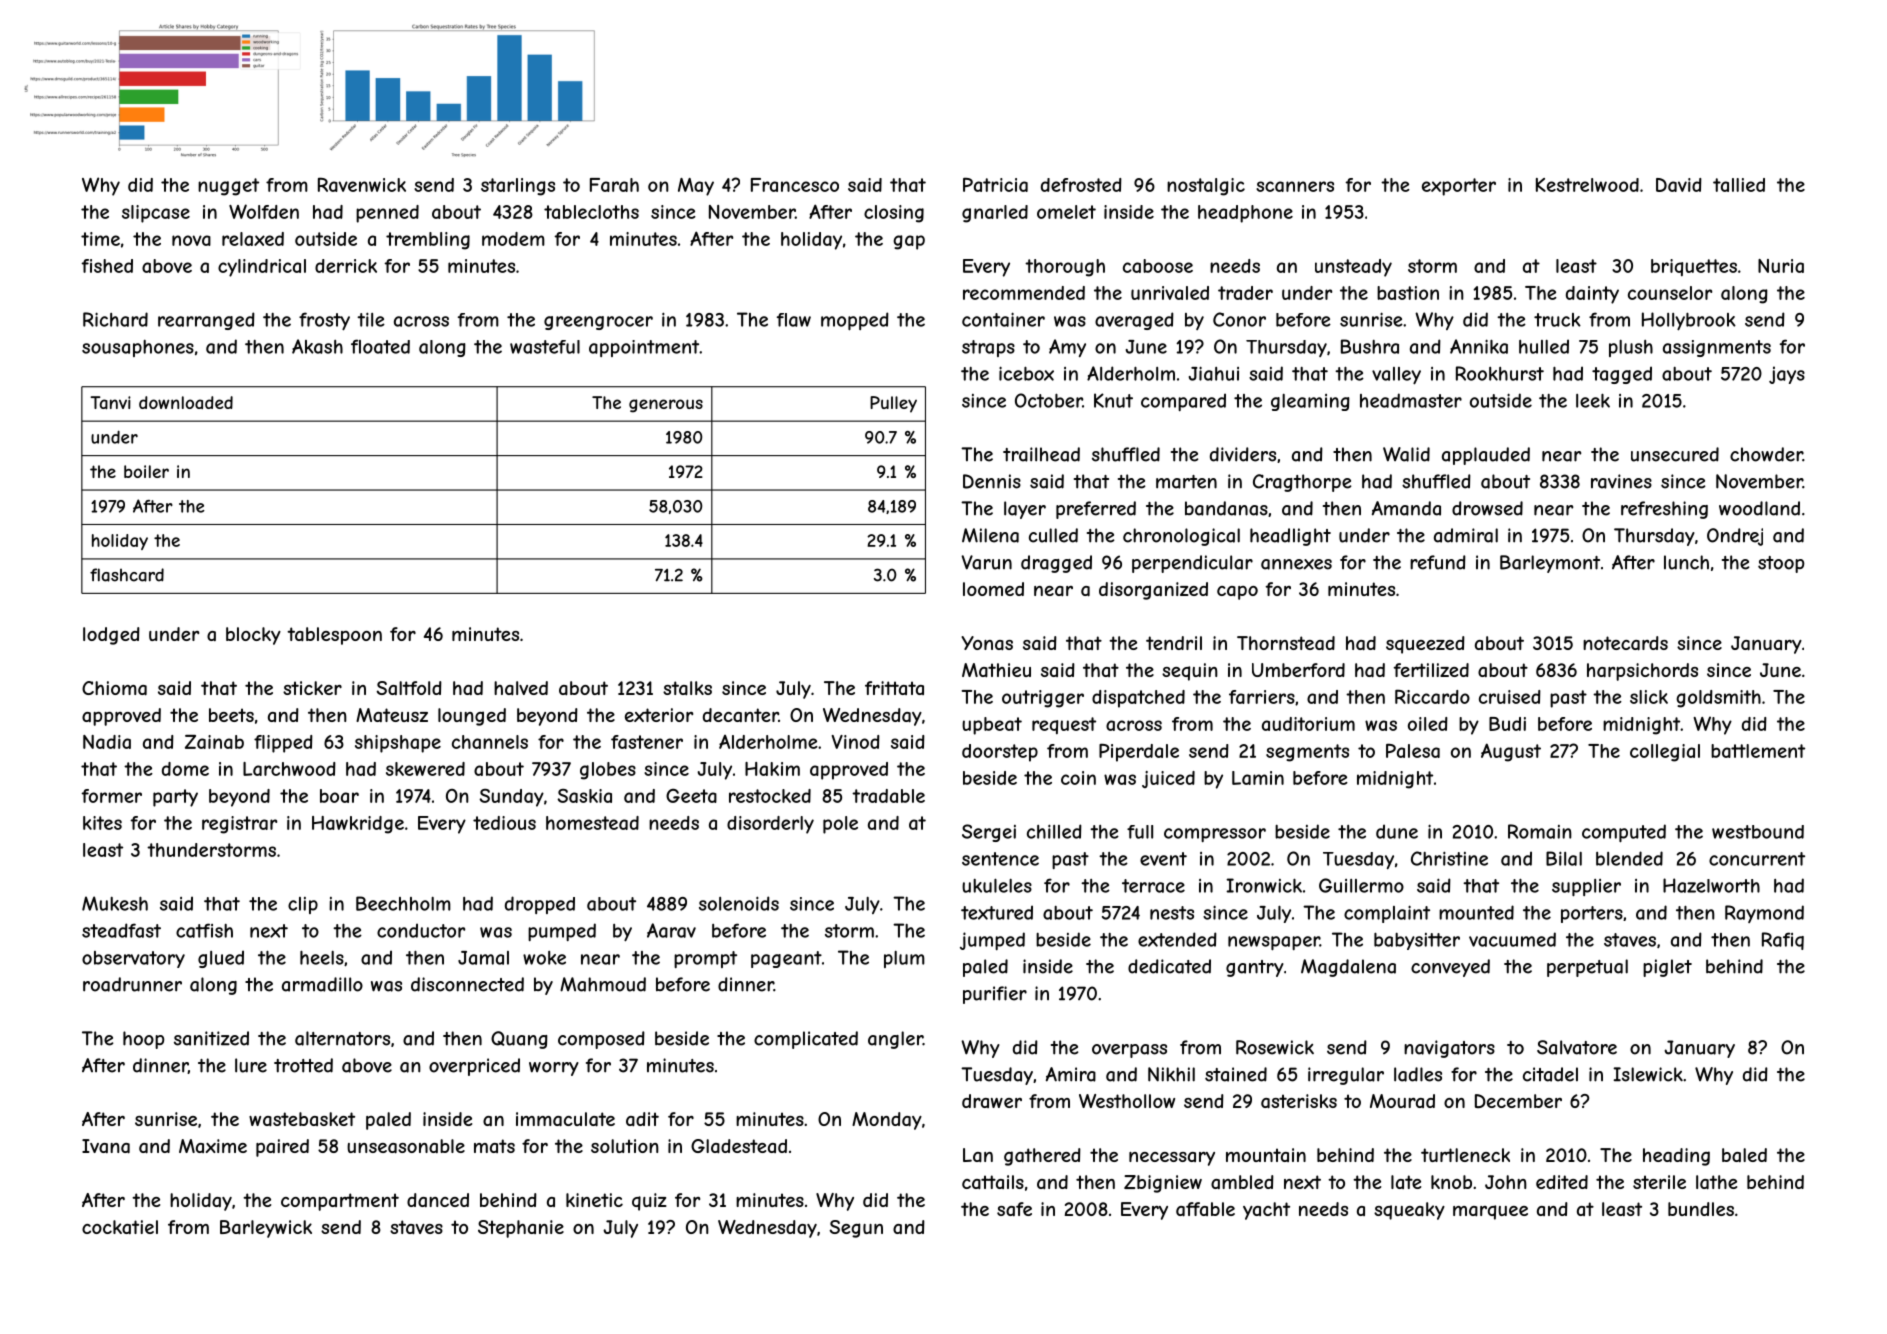 This page has height=1334, width=1887. What do you see at coordinates (362, 184) in the page?
I see `Ravenwick` at bounding box center [362, 184].
